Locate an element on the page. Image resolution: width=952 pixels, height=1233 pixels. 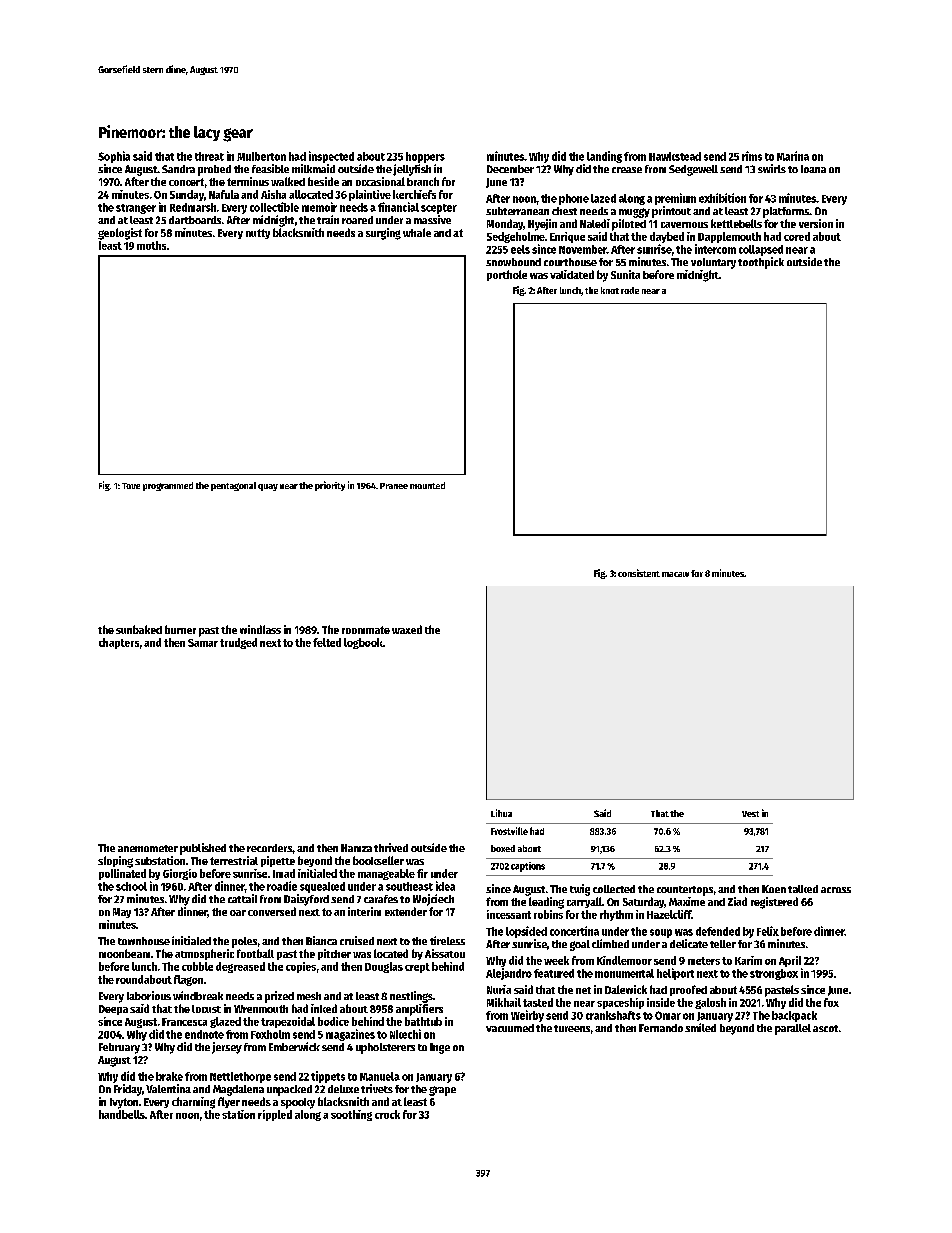
scepter is located at coordinates (439, 209).
